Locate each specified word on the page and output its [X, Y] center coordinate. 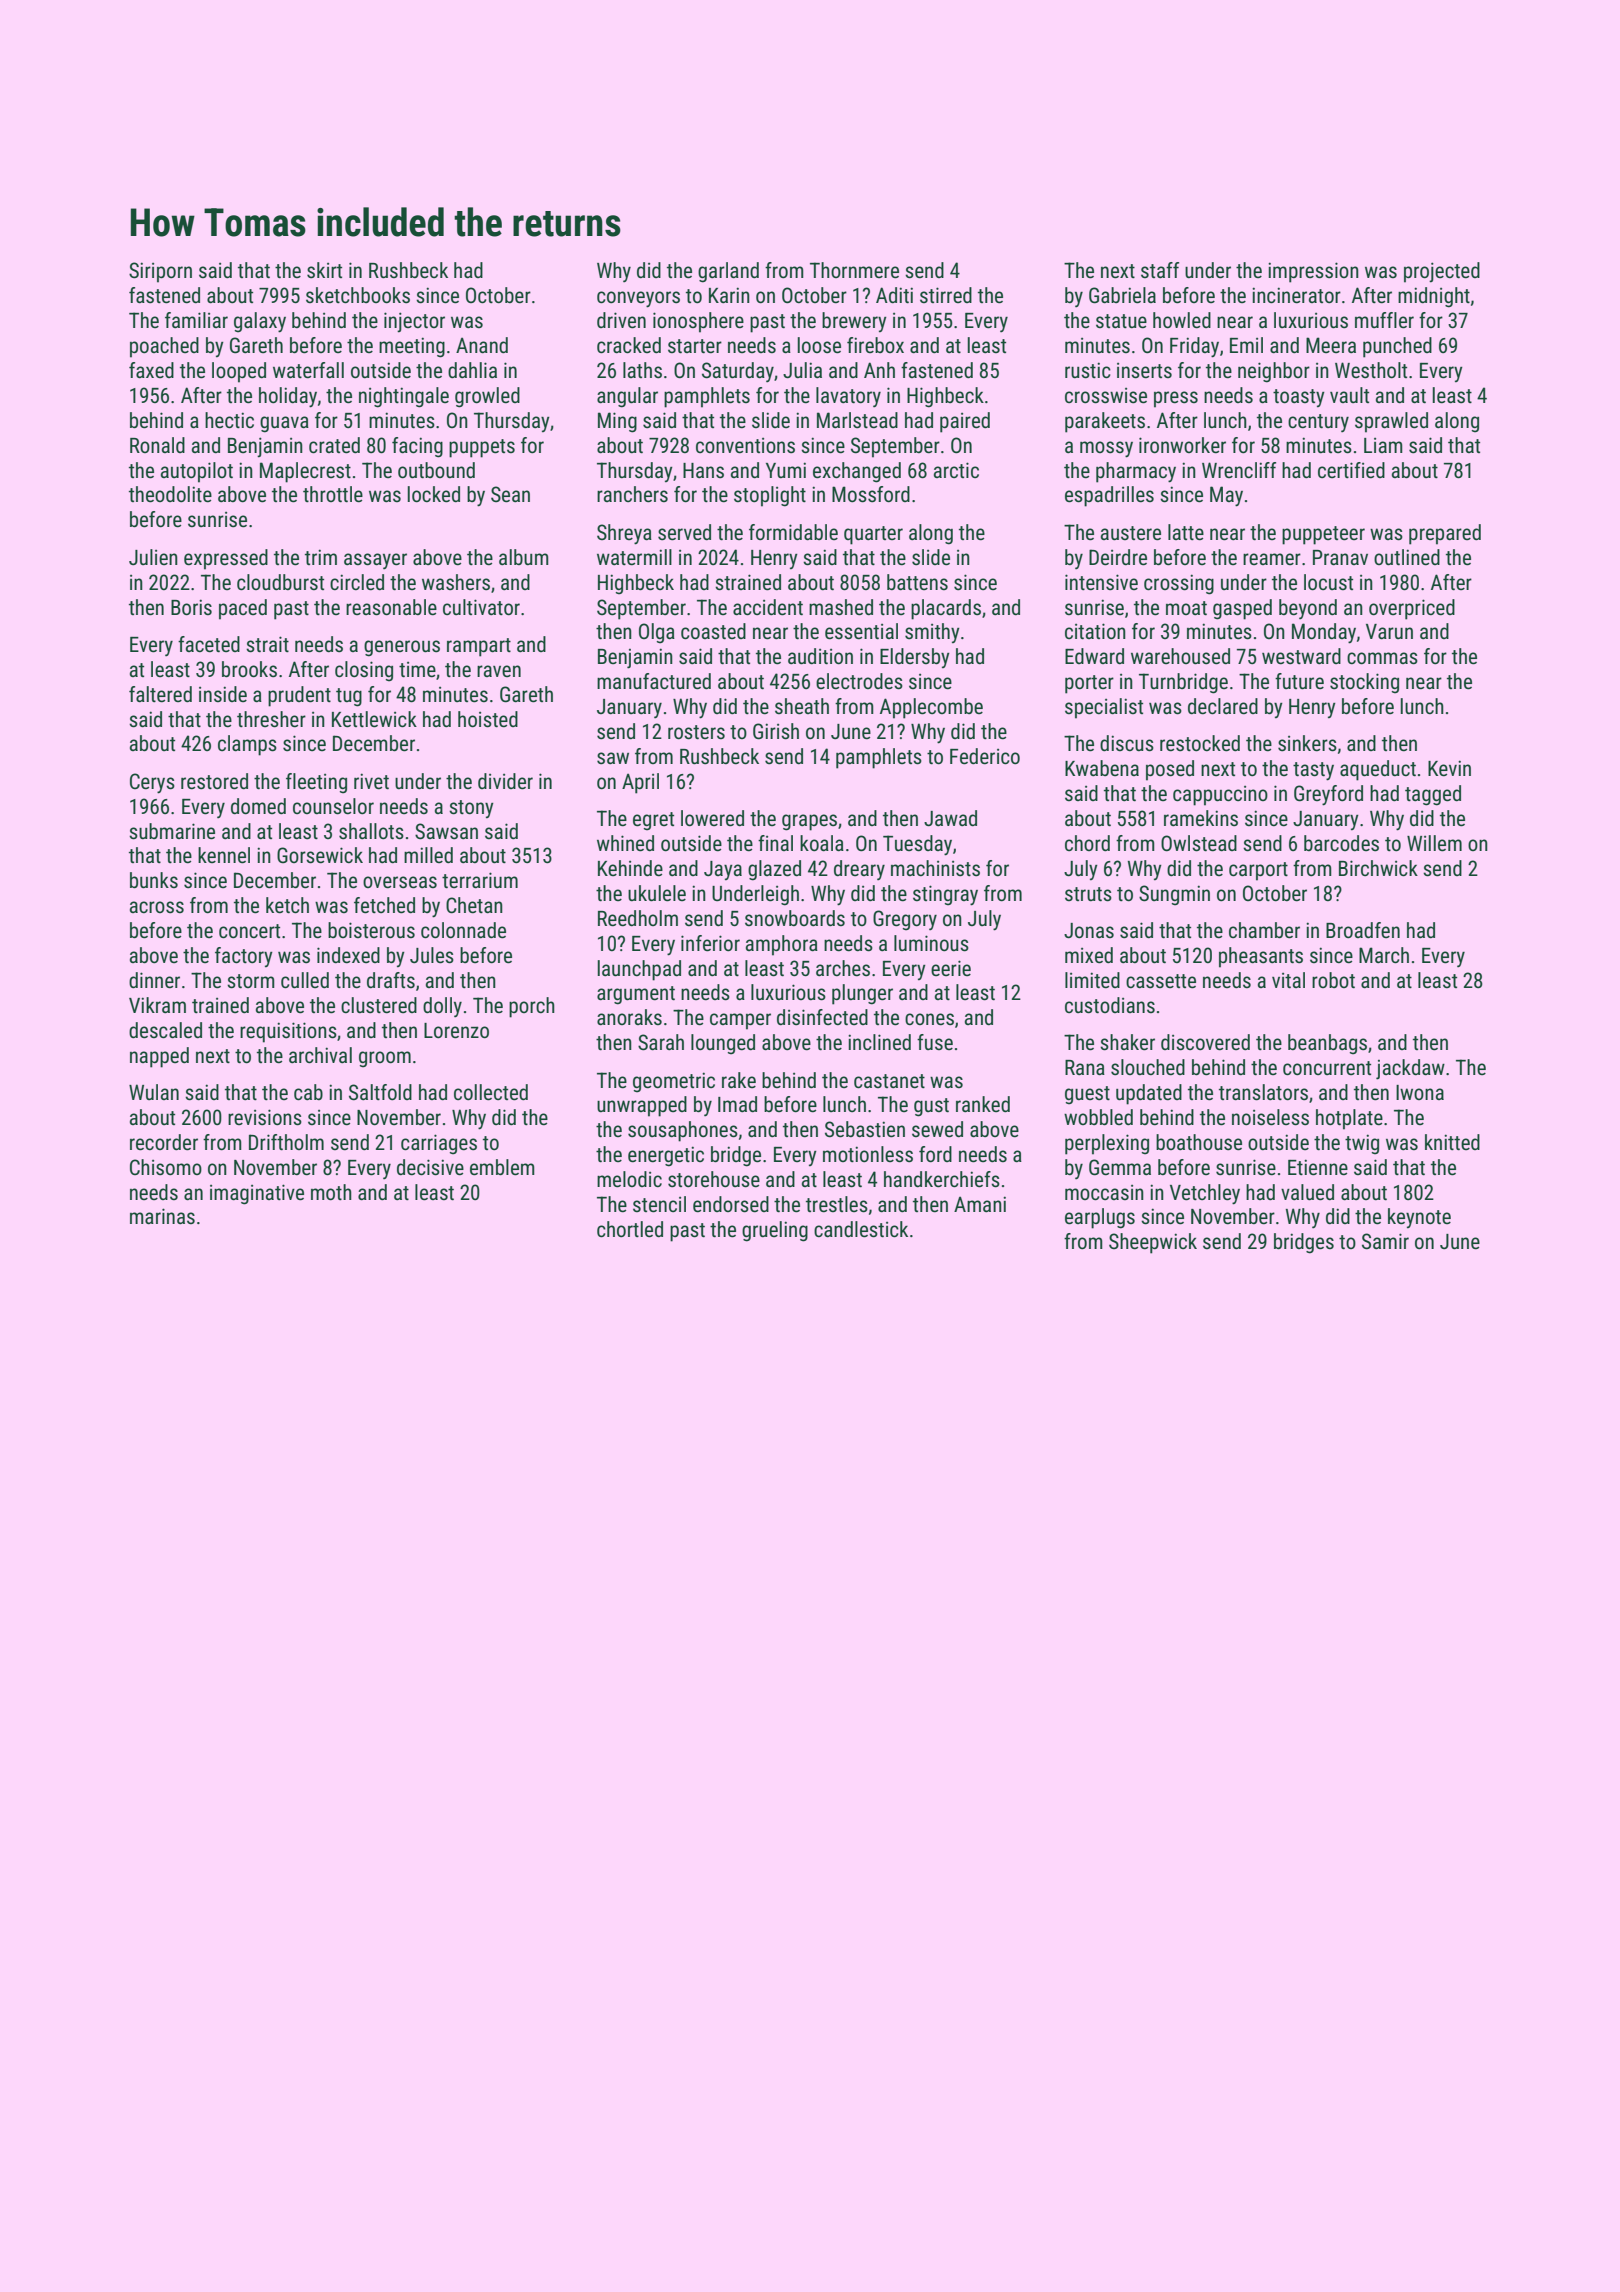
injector [414, 322]
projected [1442, 272]
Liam [1383, 445]
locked [434, 494]
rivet [371, 781]
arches [843, 968]
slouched [1148, 1067]
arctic [956, 470]
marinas [162, 1216]
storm [251, 981]
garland [728, 272]
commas [1382, 658]
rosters [696, 732]
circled [357, 582]
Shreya [624, 534]
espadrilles [1109, 496]
